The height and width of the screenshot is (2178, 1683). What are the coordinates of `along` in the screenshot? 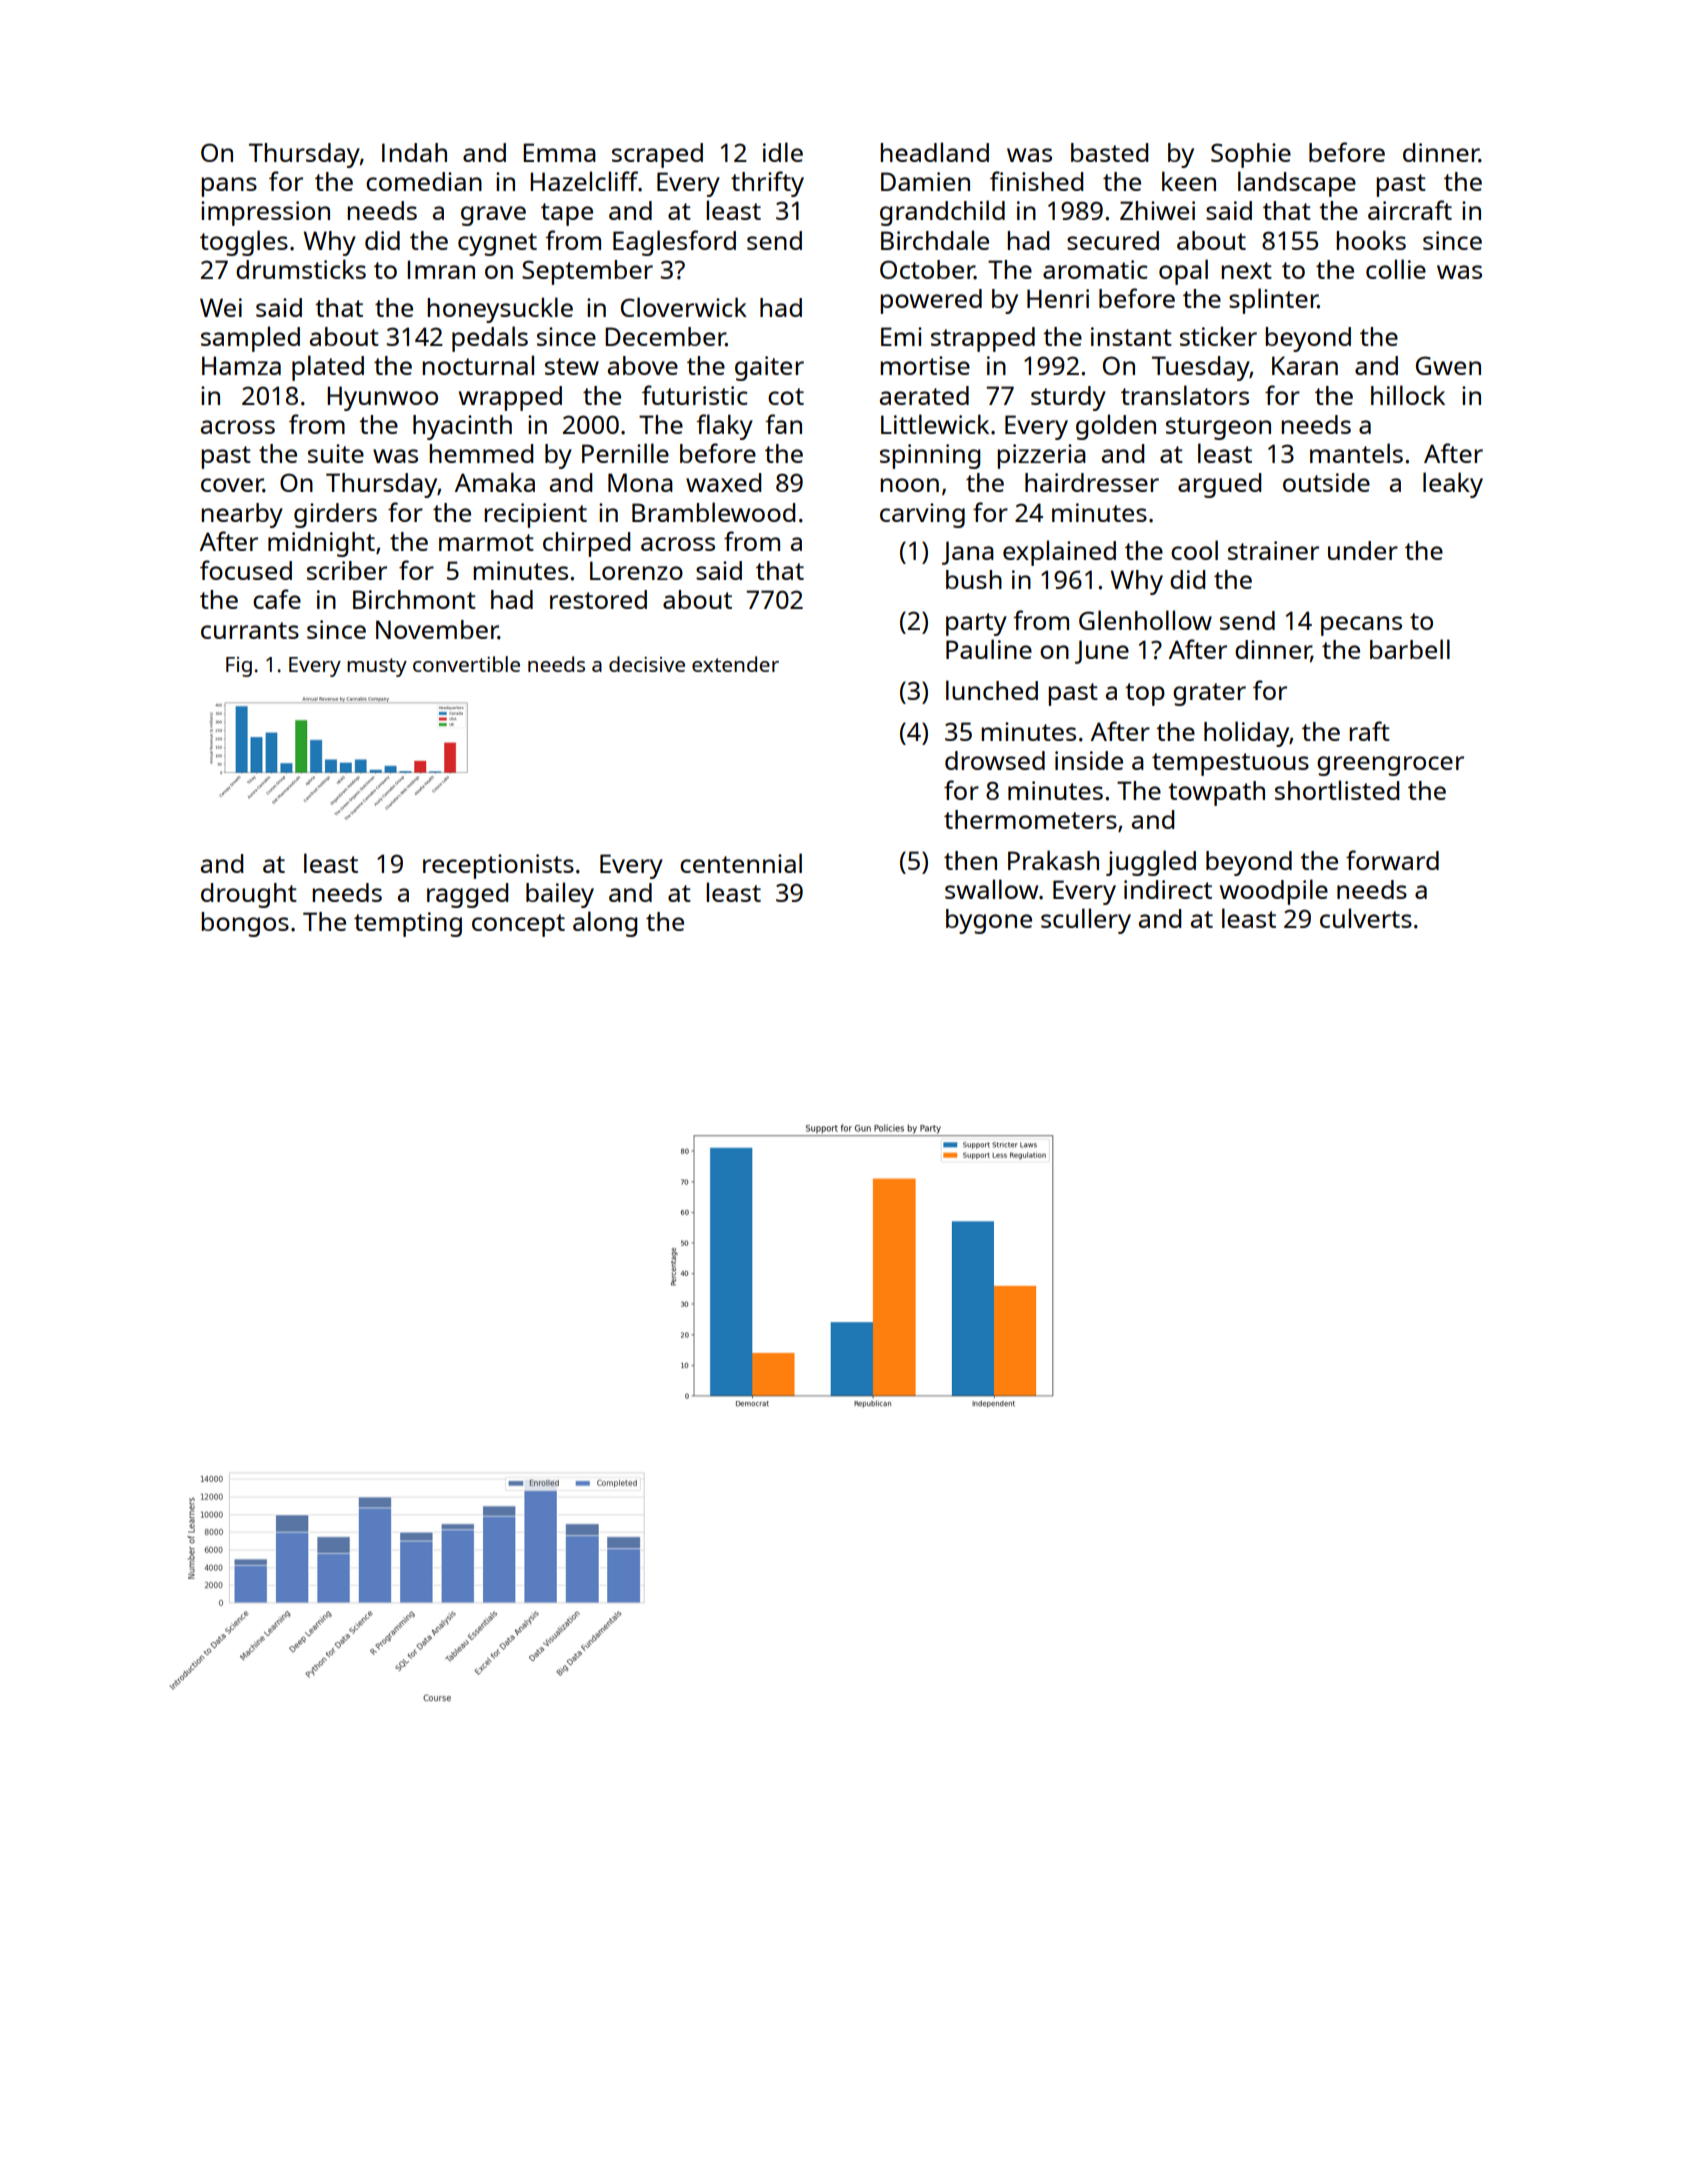 It's located at (605, 924).
